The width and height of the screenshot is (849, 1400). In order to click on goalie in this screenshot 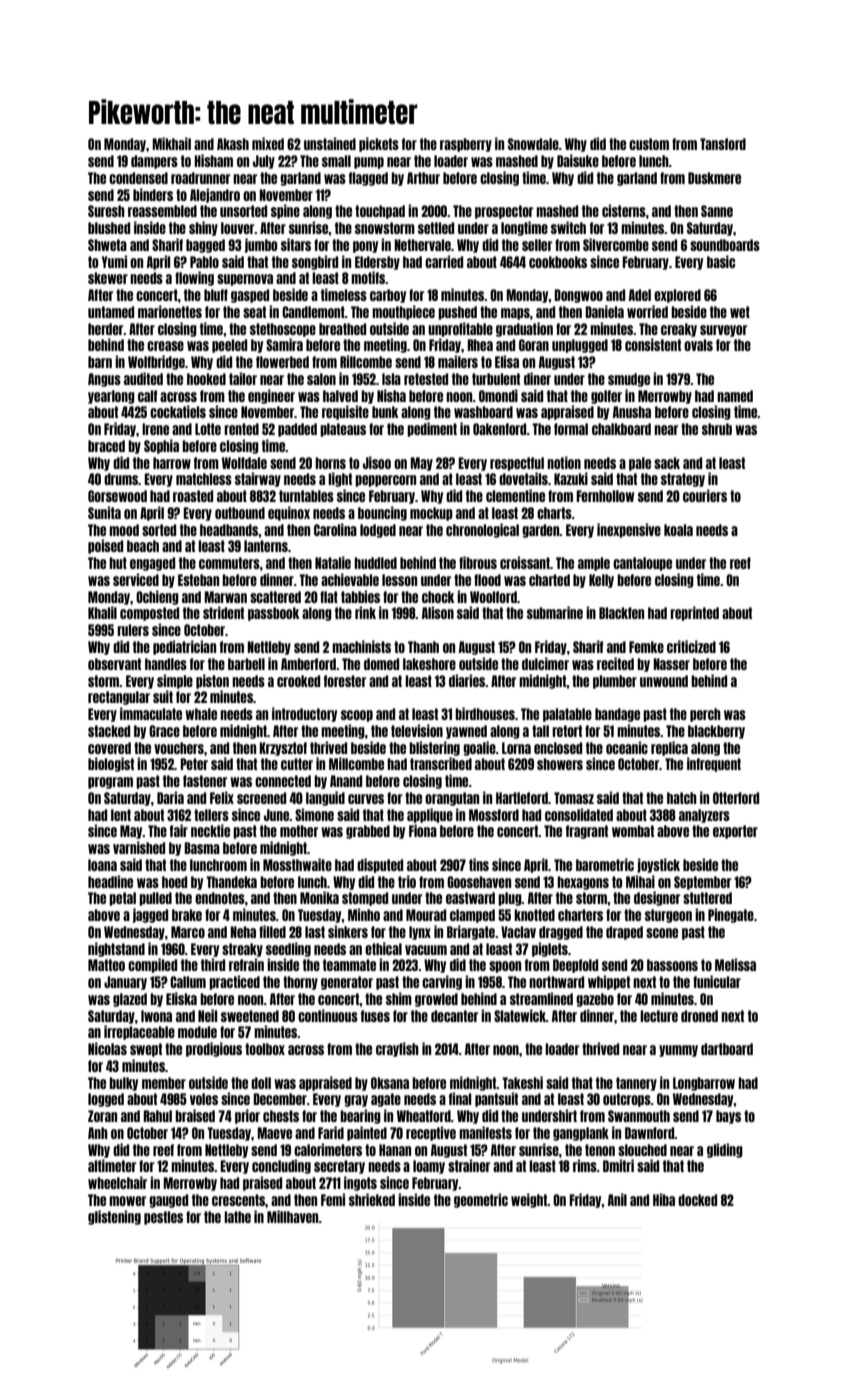, I will do `click(479, 748)`.
